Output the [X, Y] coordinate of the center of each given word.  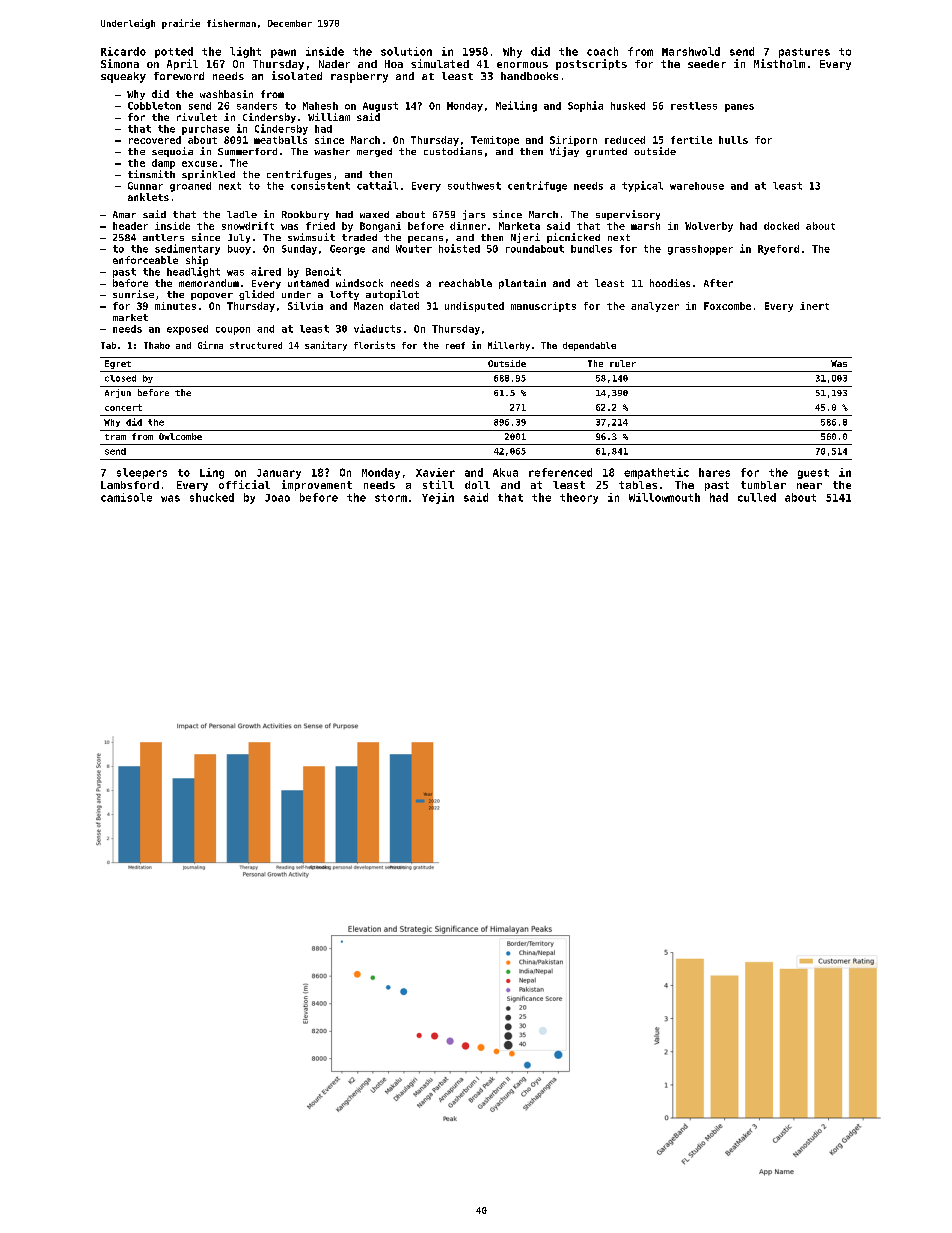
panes [739, 108]
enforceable [145, 260]
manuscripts [543, 307]
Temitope [495, 141]
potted [174, 52]
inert [814, 306]
